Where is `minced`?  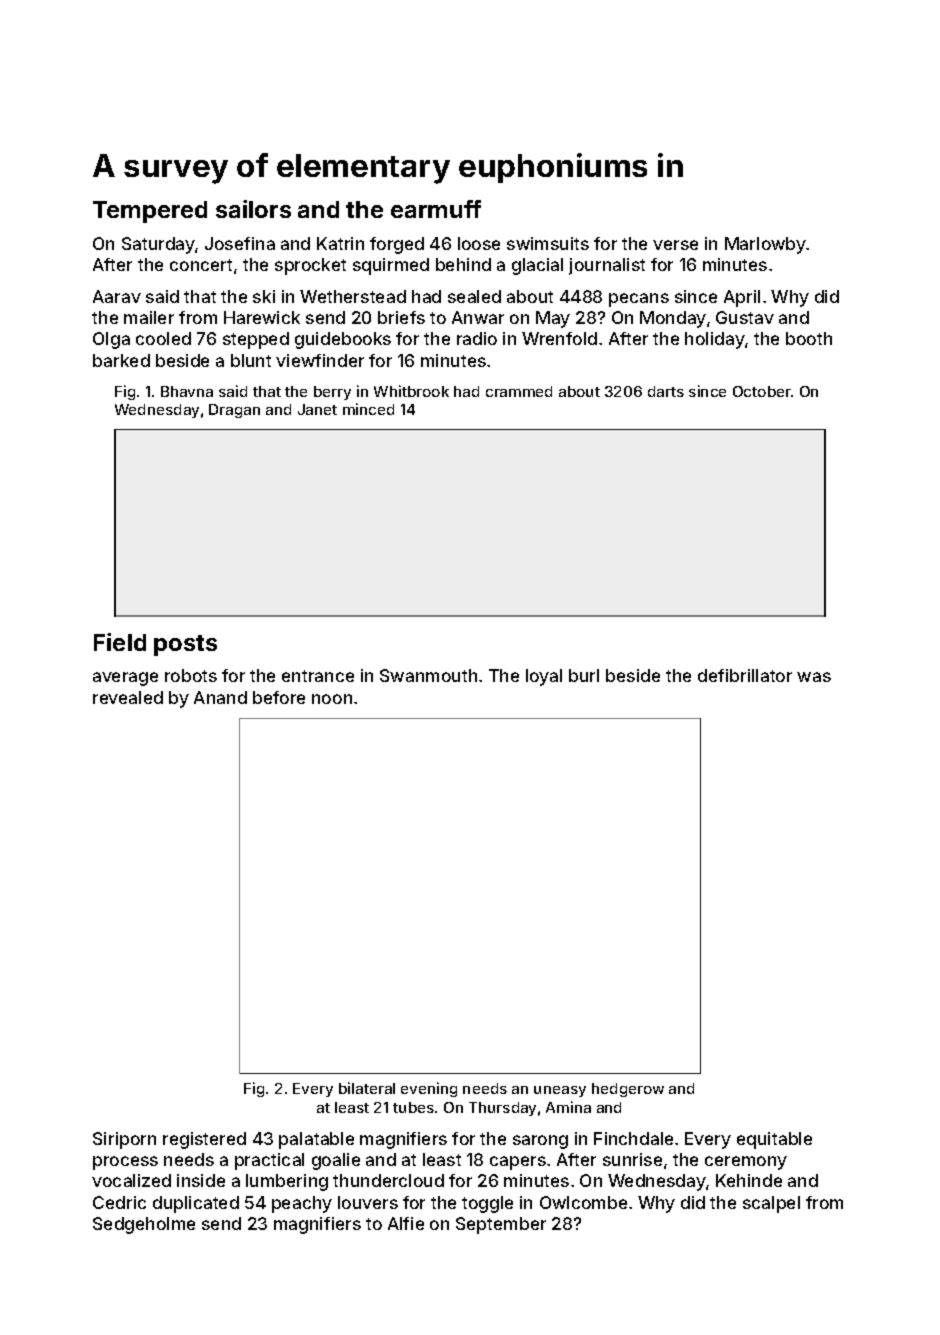
minced is located at coordinates (368, 409).
